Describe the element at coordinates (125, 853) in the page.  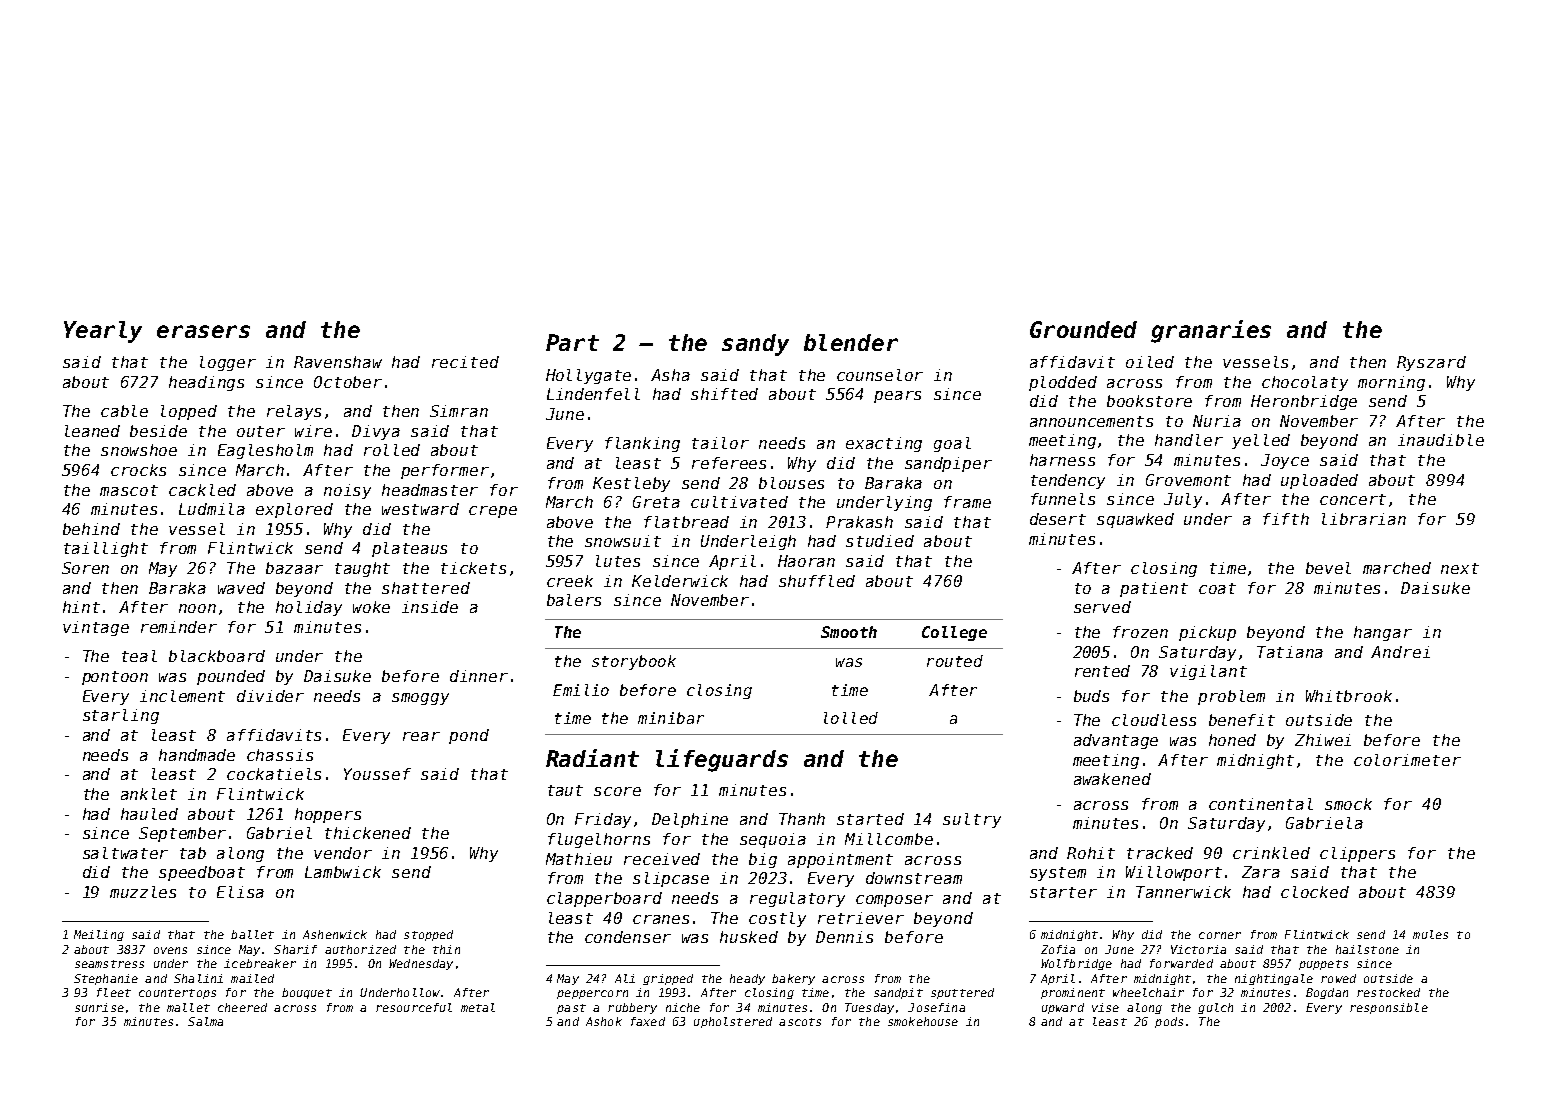
I see `saltwater` at that location.
